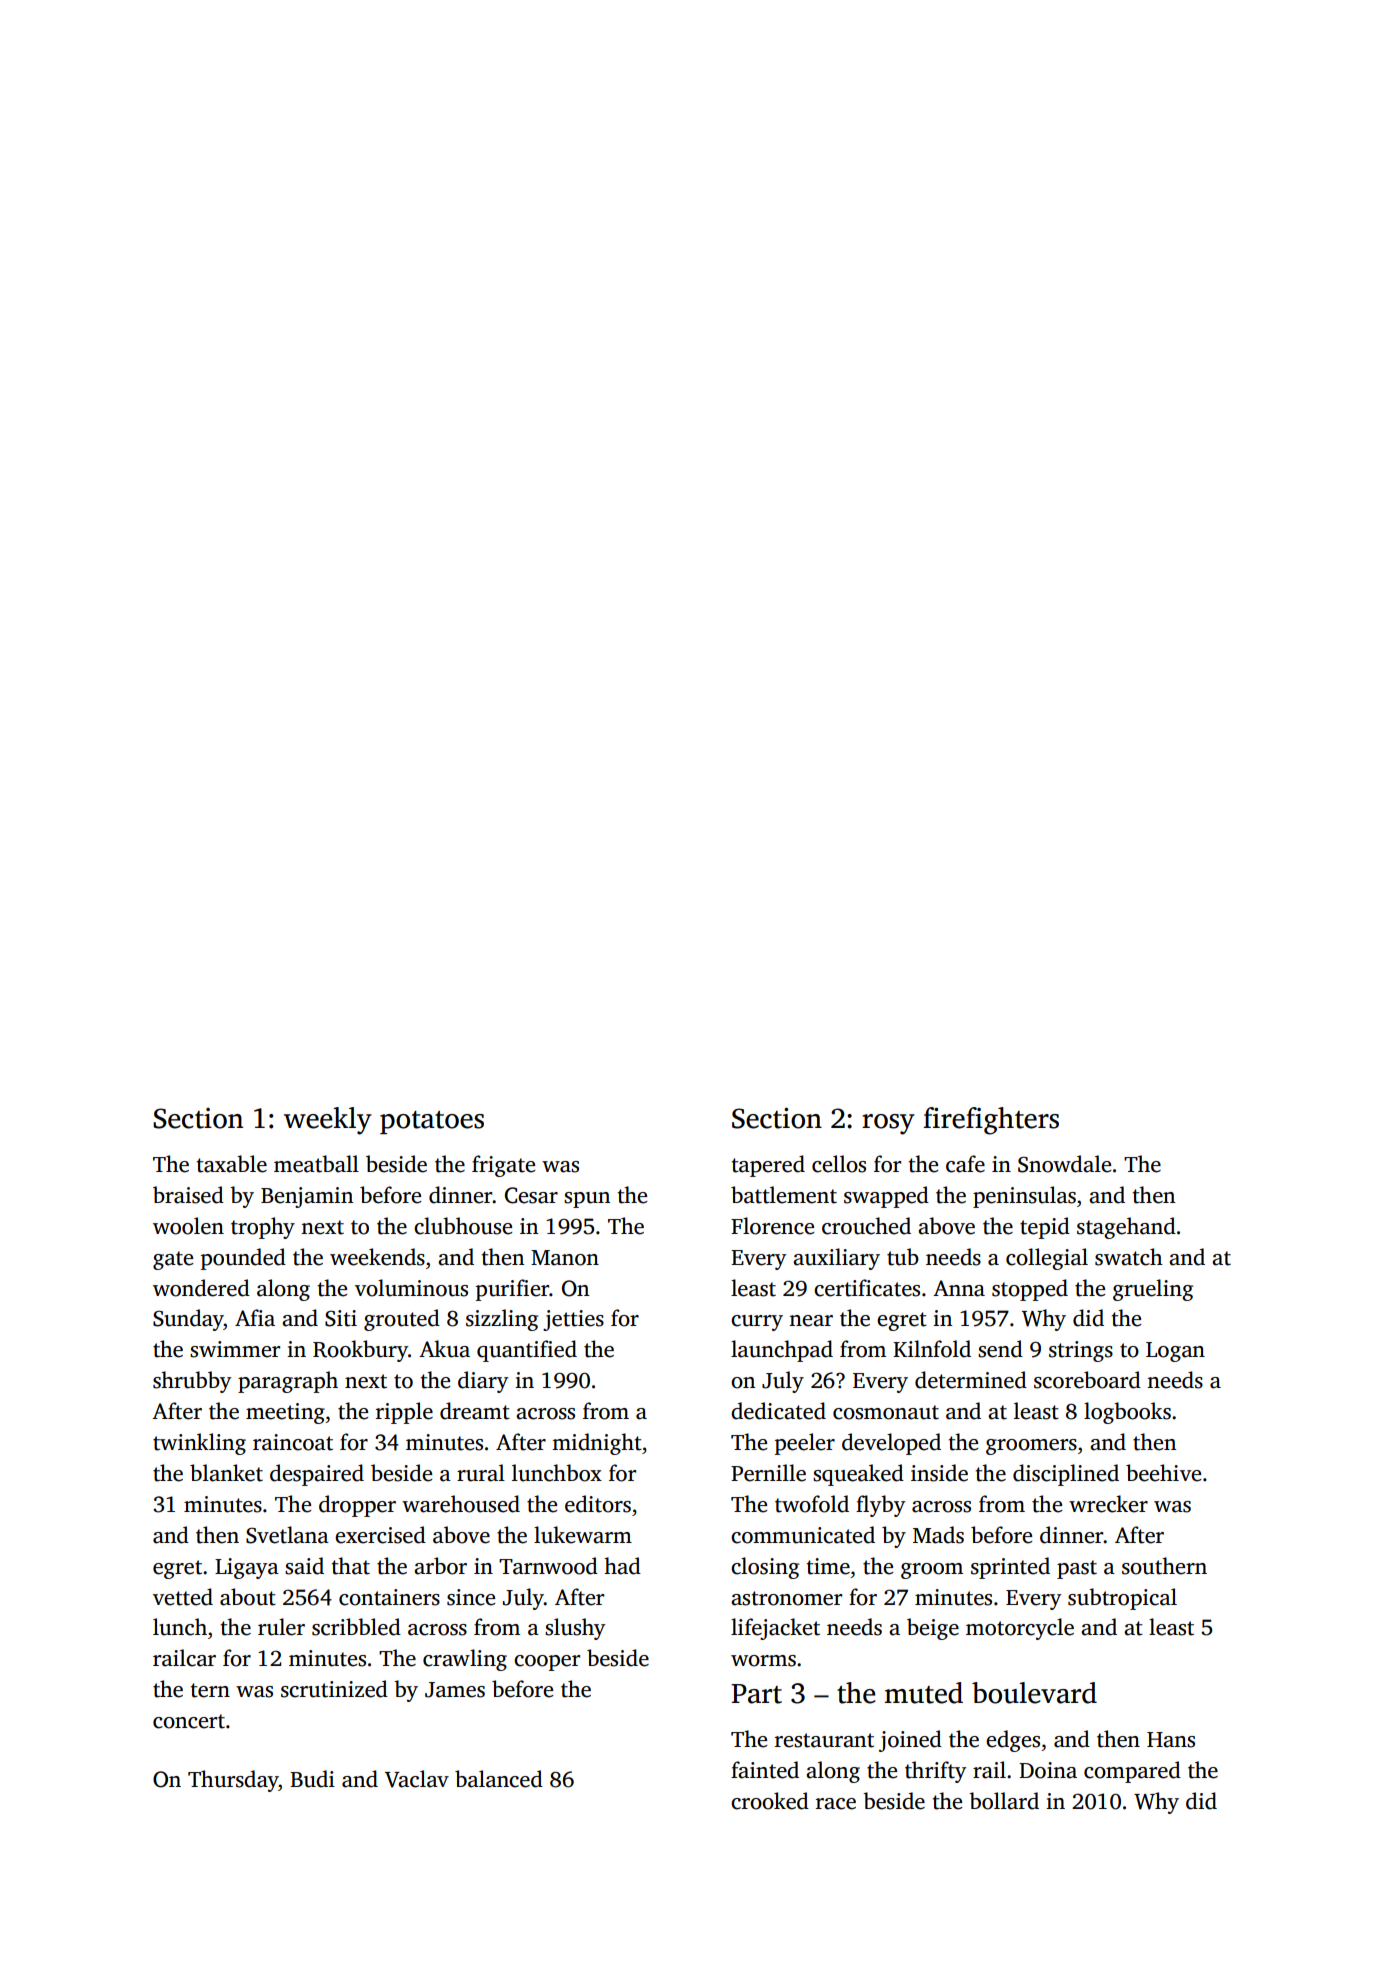  Describe the element at coordinates (404, 1413) in the document. I see `ripple` at that location.
